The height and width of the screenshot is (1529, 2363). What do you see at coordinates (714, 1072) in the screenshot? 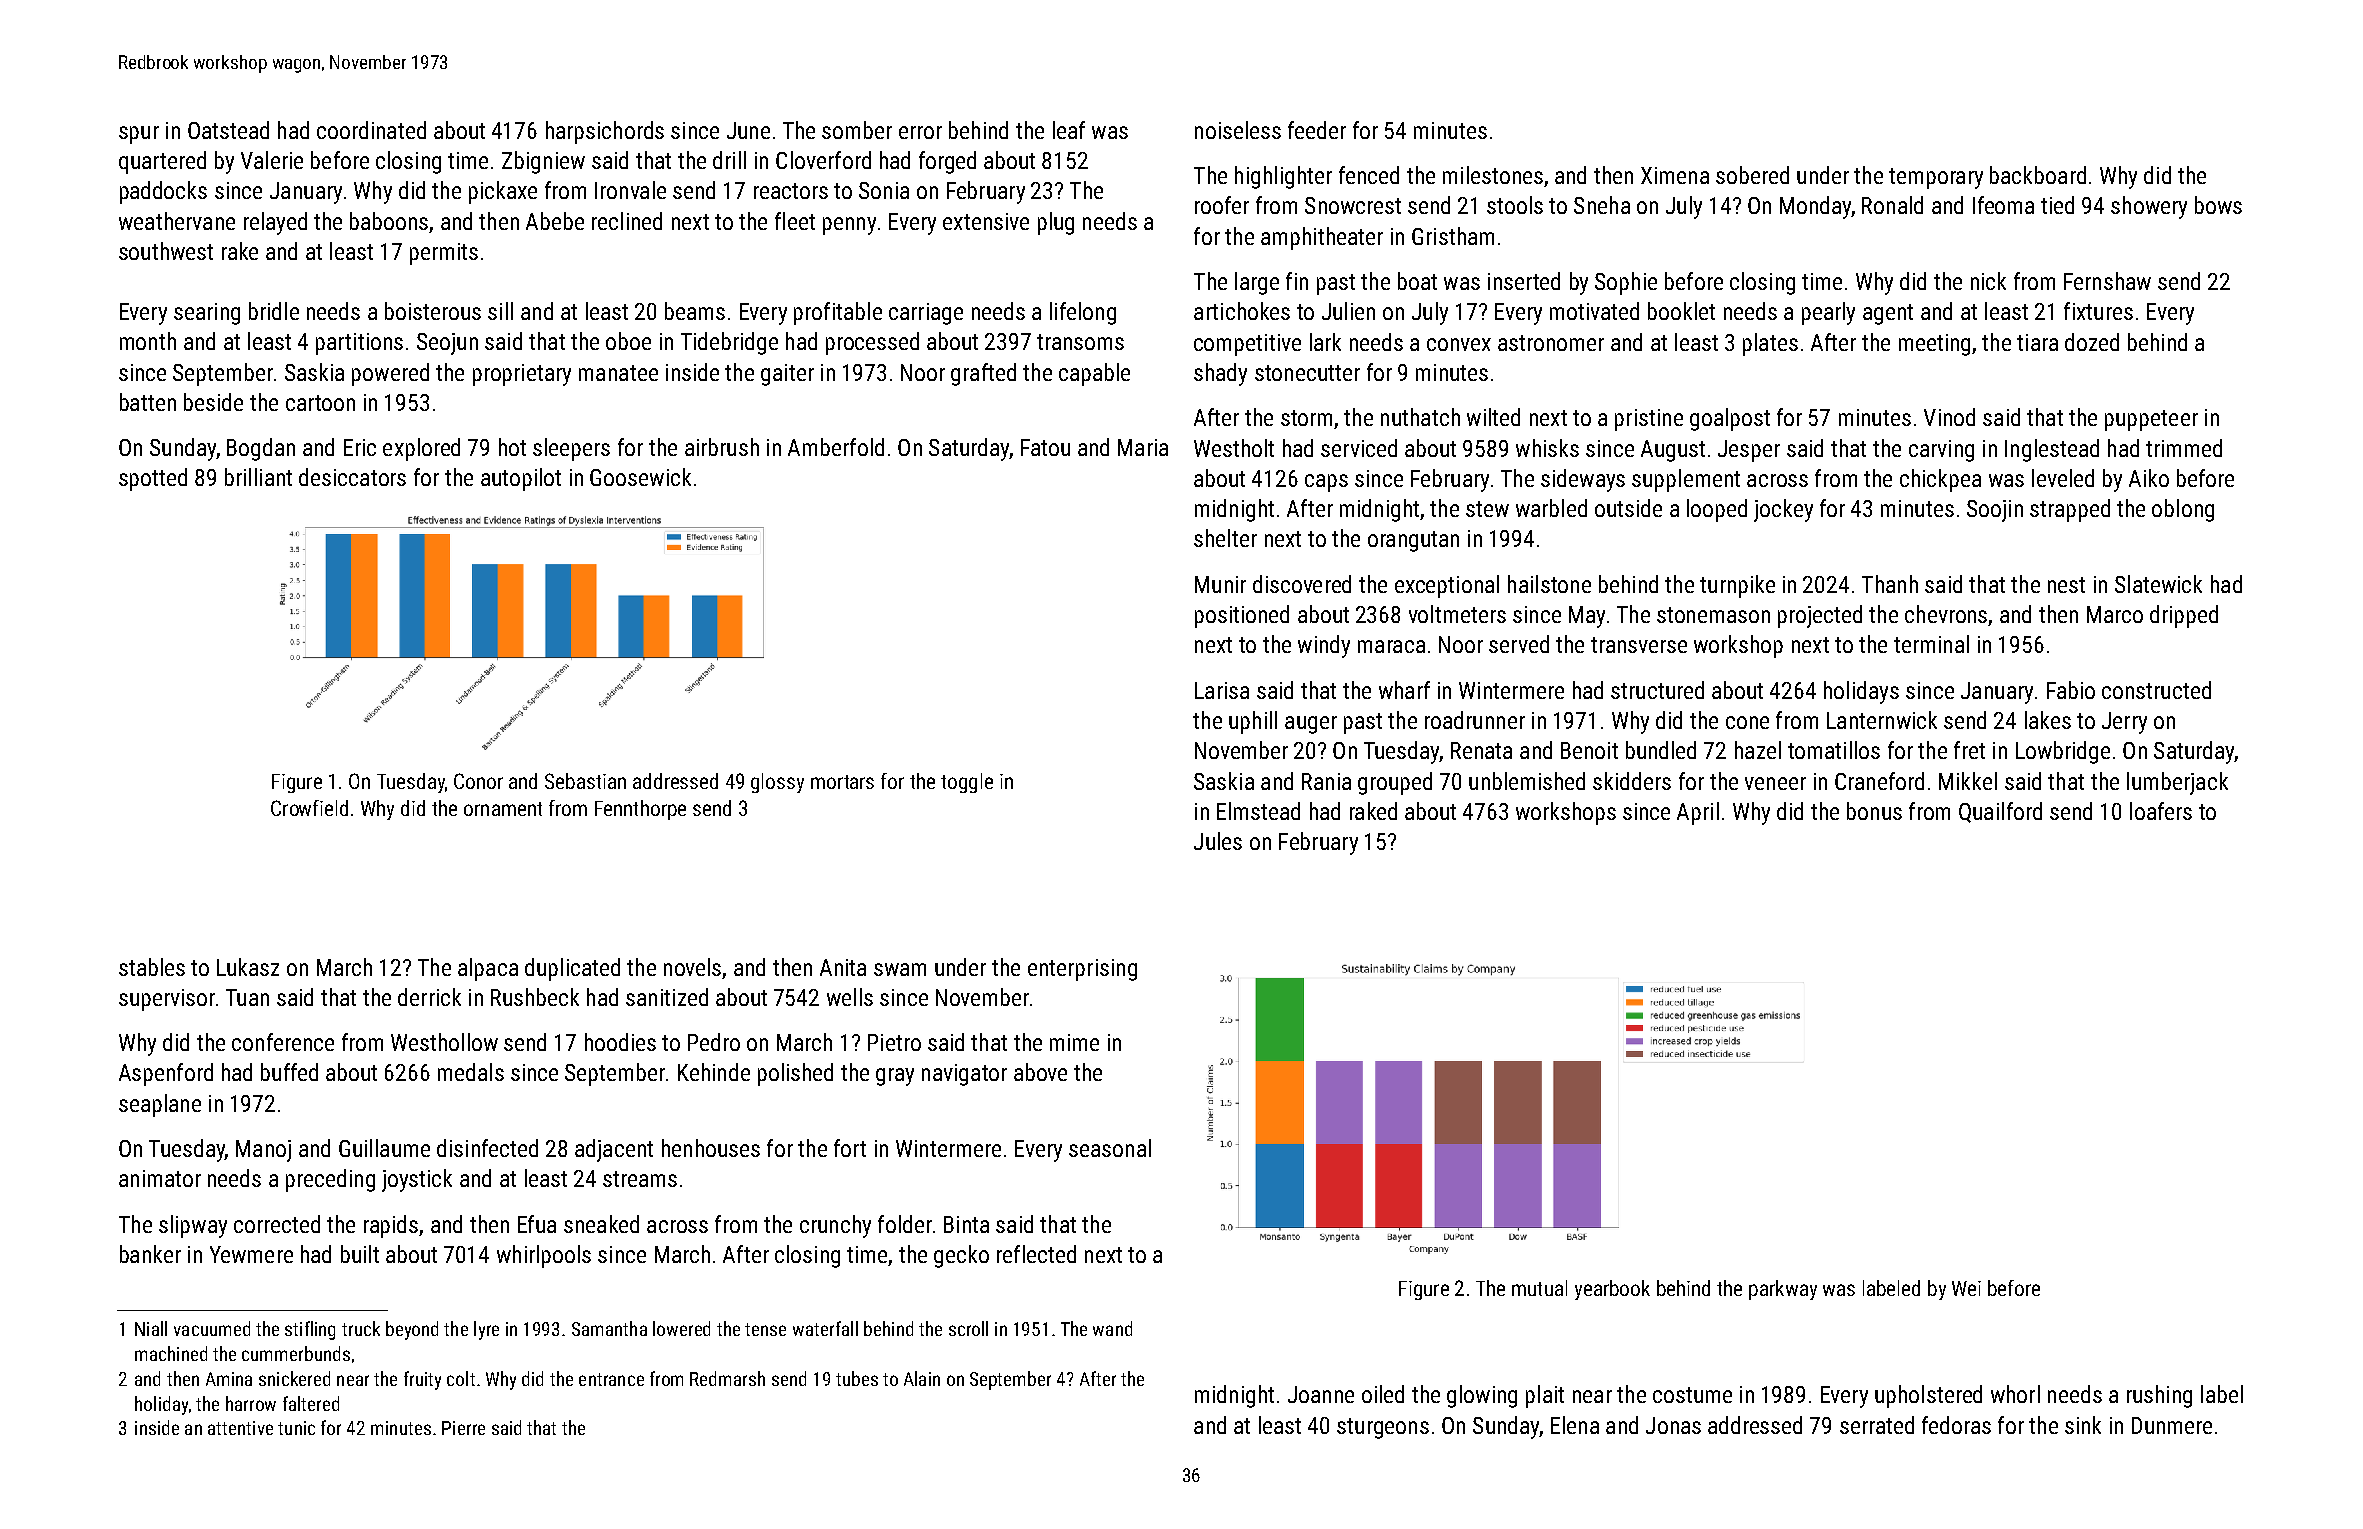
I see `Kehinde` at bounding box center [714, 1072].
